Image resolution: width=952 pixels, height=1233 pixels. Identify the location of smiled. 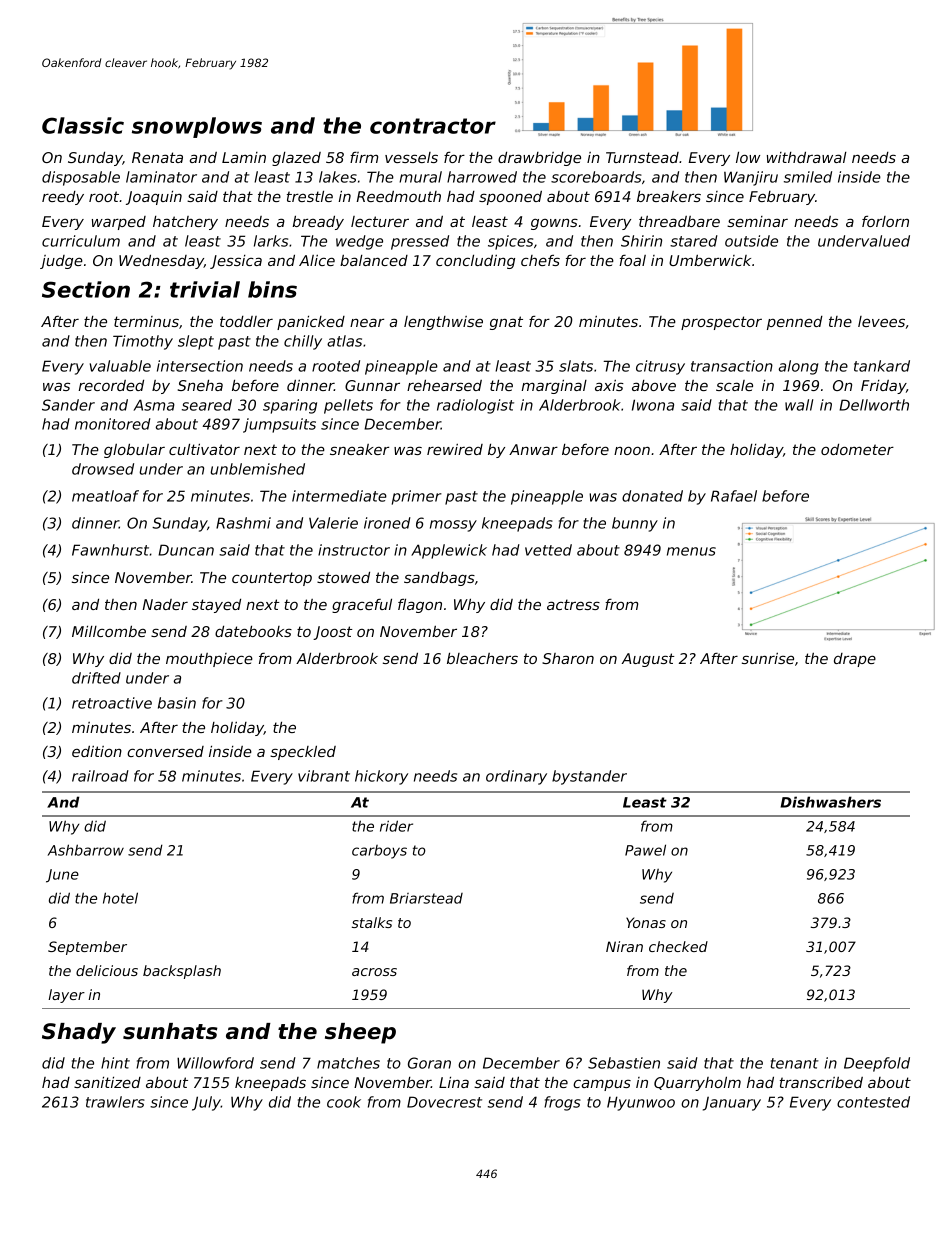
(808, 177).
